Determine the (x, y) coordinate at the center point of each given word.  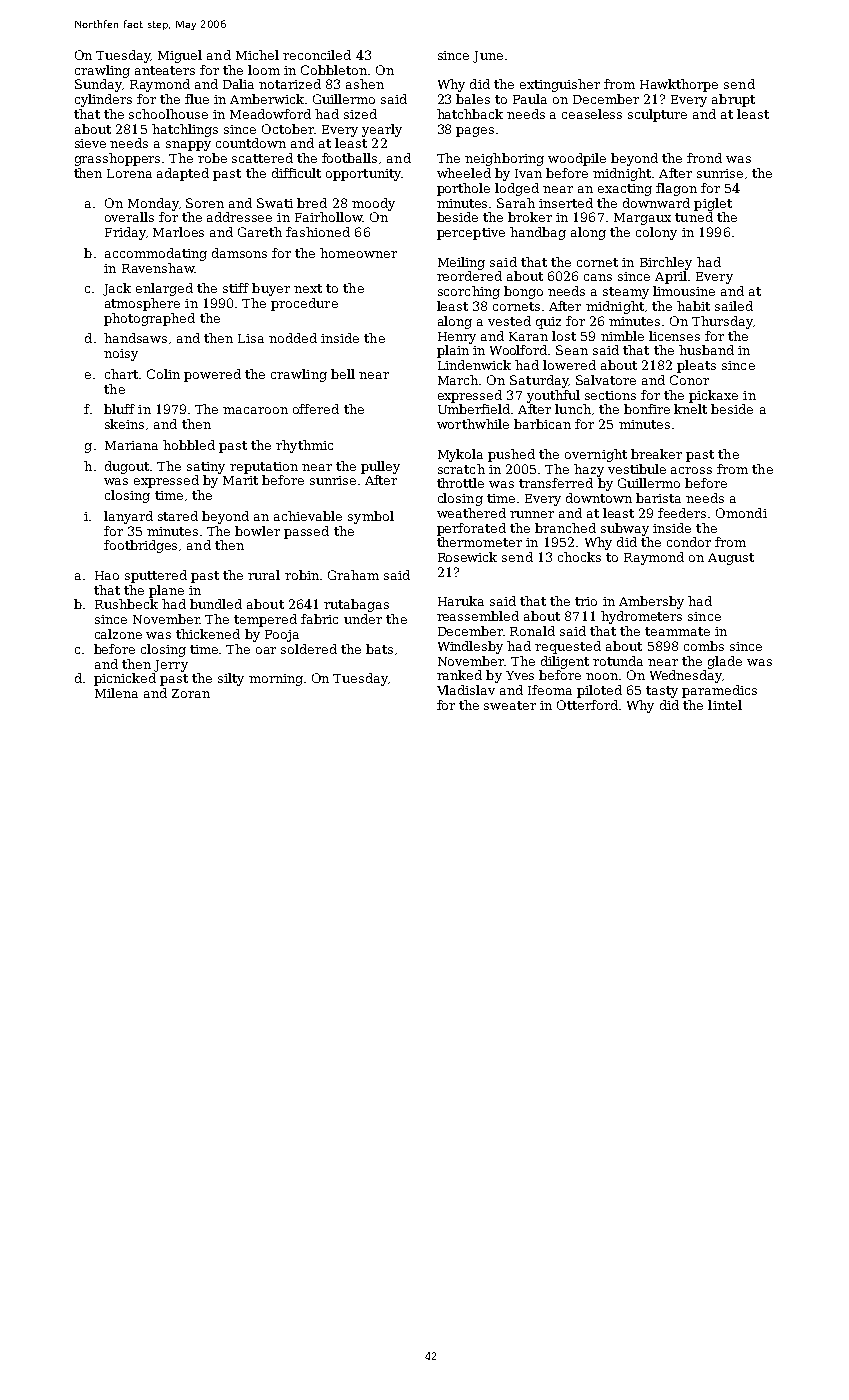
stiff (236, 288)
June (488, 57)
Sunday (98, 85)
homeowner (358, 253)
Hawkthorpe (679, 85)
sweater (510, 705)
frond (704, 158)
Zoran (191, 693)
